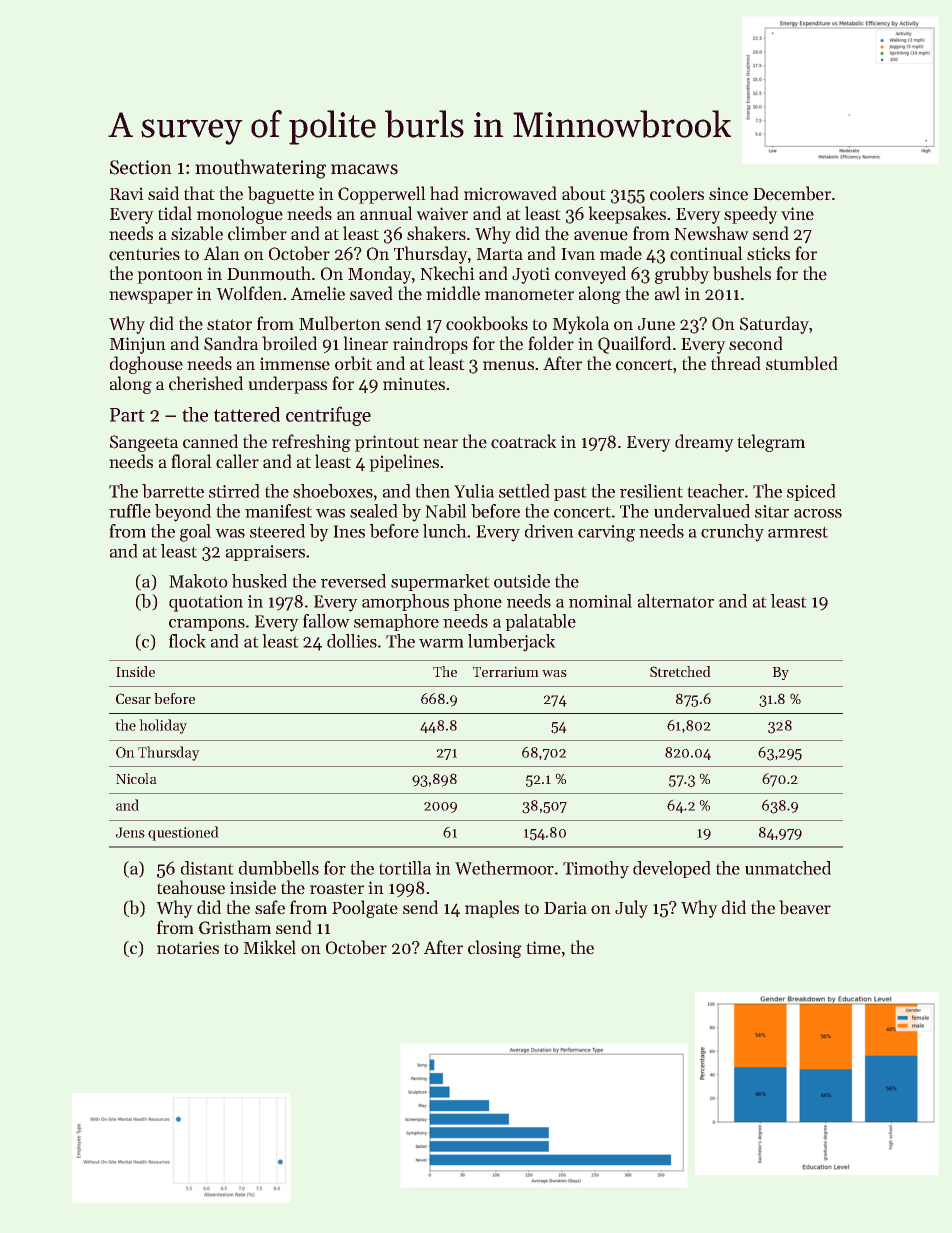 The image size is (952, 1233). Describe the element at coordinates (797, 214) in the screenshot. I see `vine` at that location.
